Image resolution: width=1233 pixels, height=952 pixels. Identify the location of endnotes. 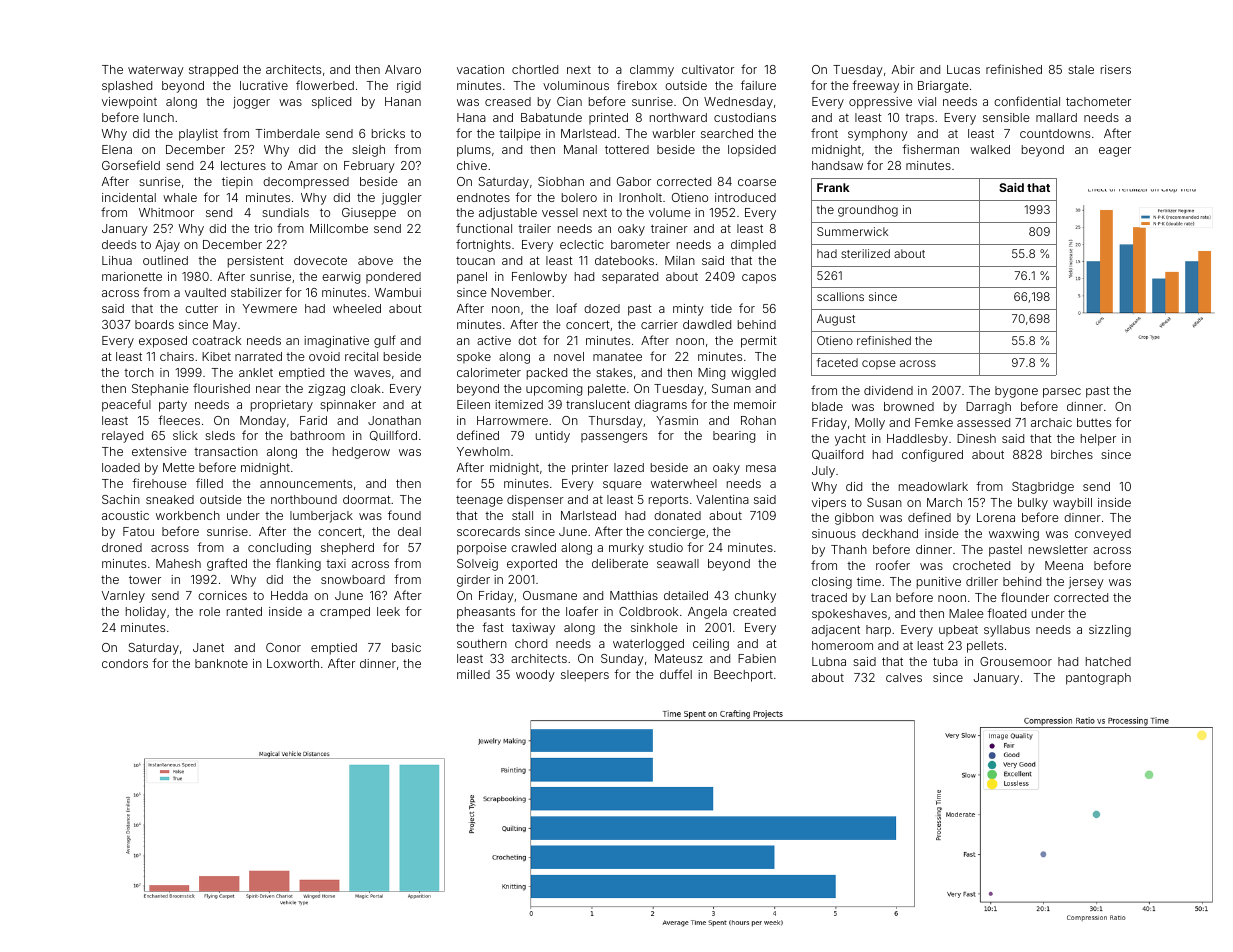
(483, 197).
